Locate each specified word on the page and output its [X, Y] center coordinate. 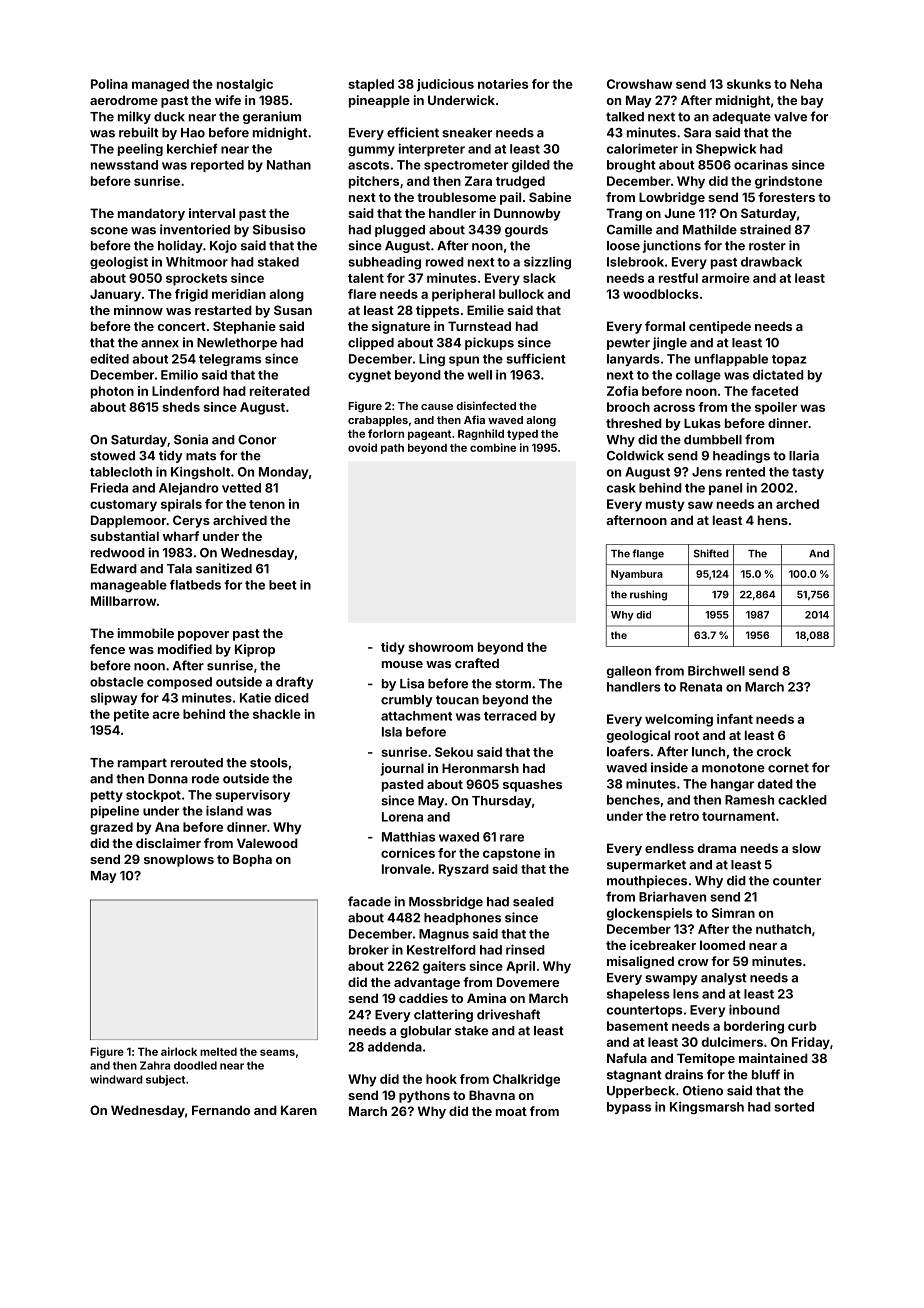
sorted [794, 1107]
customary [123, 506]
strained [765, 229]
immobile [146, 633]
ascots [368, 165]
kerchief [192, 148]
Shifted [711, 553]
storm [513, 684]
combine [493, 447]
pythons [424, 1096]
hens [773, 520]
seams [277, 1052]
